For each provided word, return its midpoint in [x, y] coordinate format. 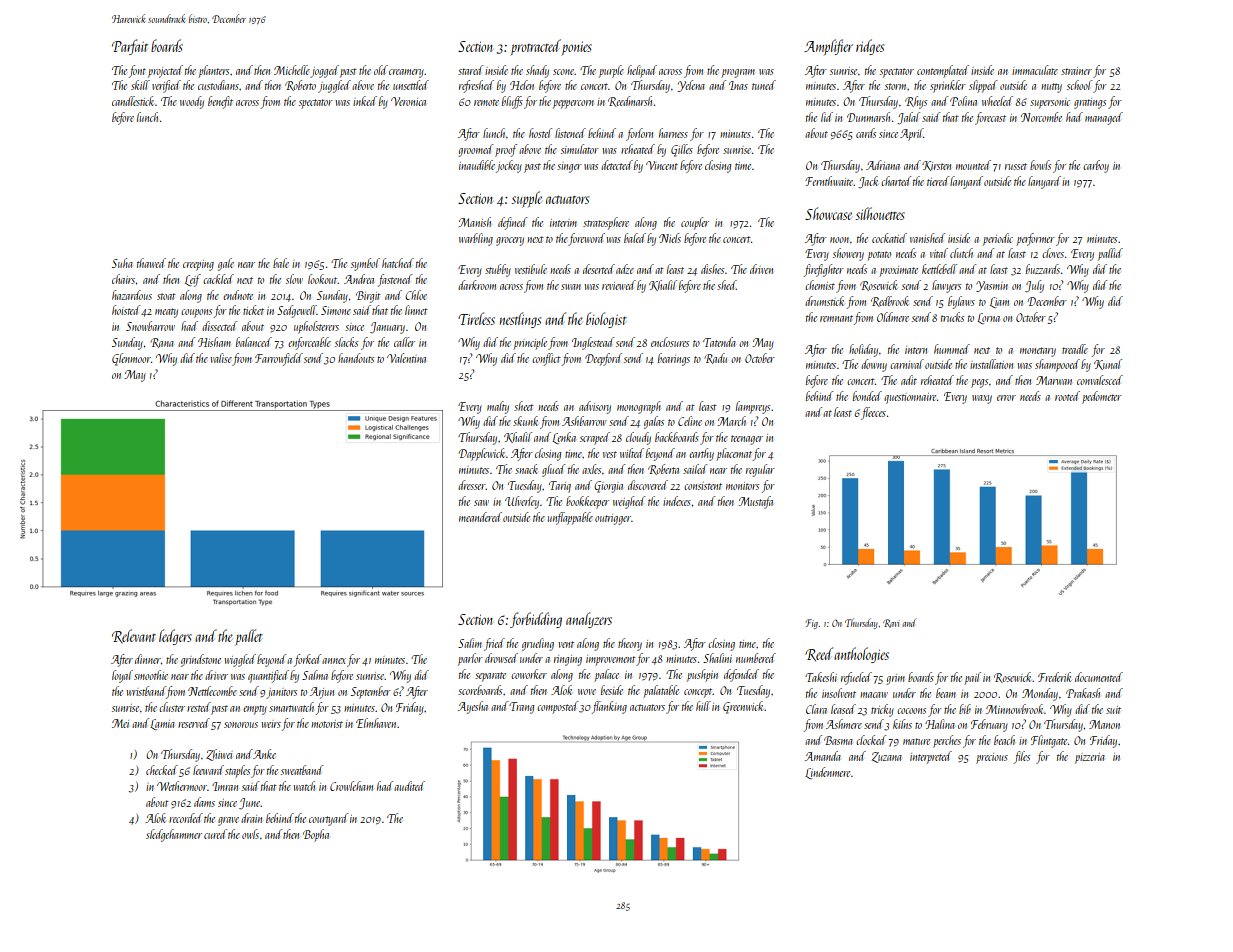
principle [530, 343]
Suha [122, 263]
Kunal [1108, 364]
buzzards [1043, 269]
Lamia [162, 724]
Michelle [292, 70]
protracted [535, 47]
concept [698, 693]
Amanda [823, 756]
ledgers [175, 637]
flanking [609, 707]
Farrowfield [279, 359]
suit [1113, 710]
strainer [1076, 71]
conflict [546, 359]
